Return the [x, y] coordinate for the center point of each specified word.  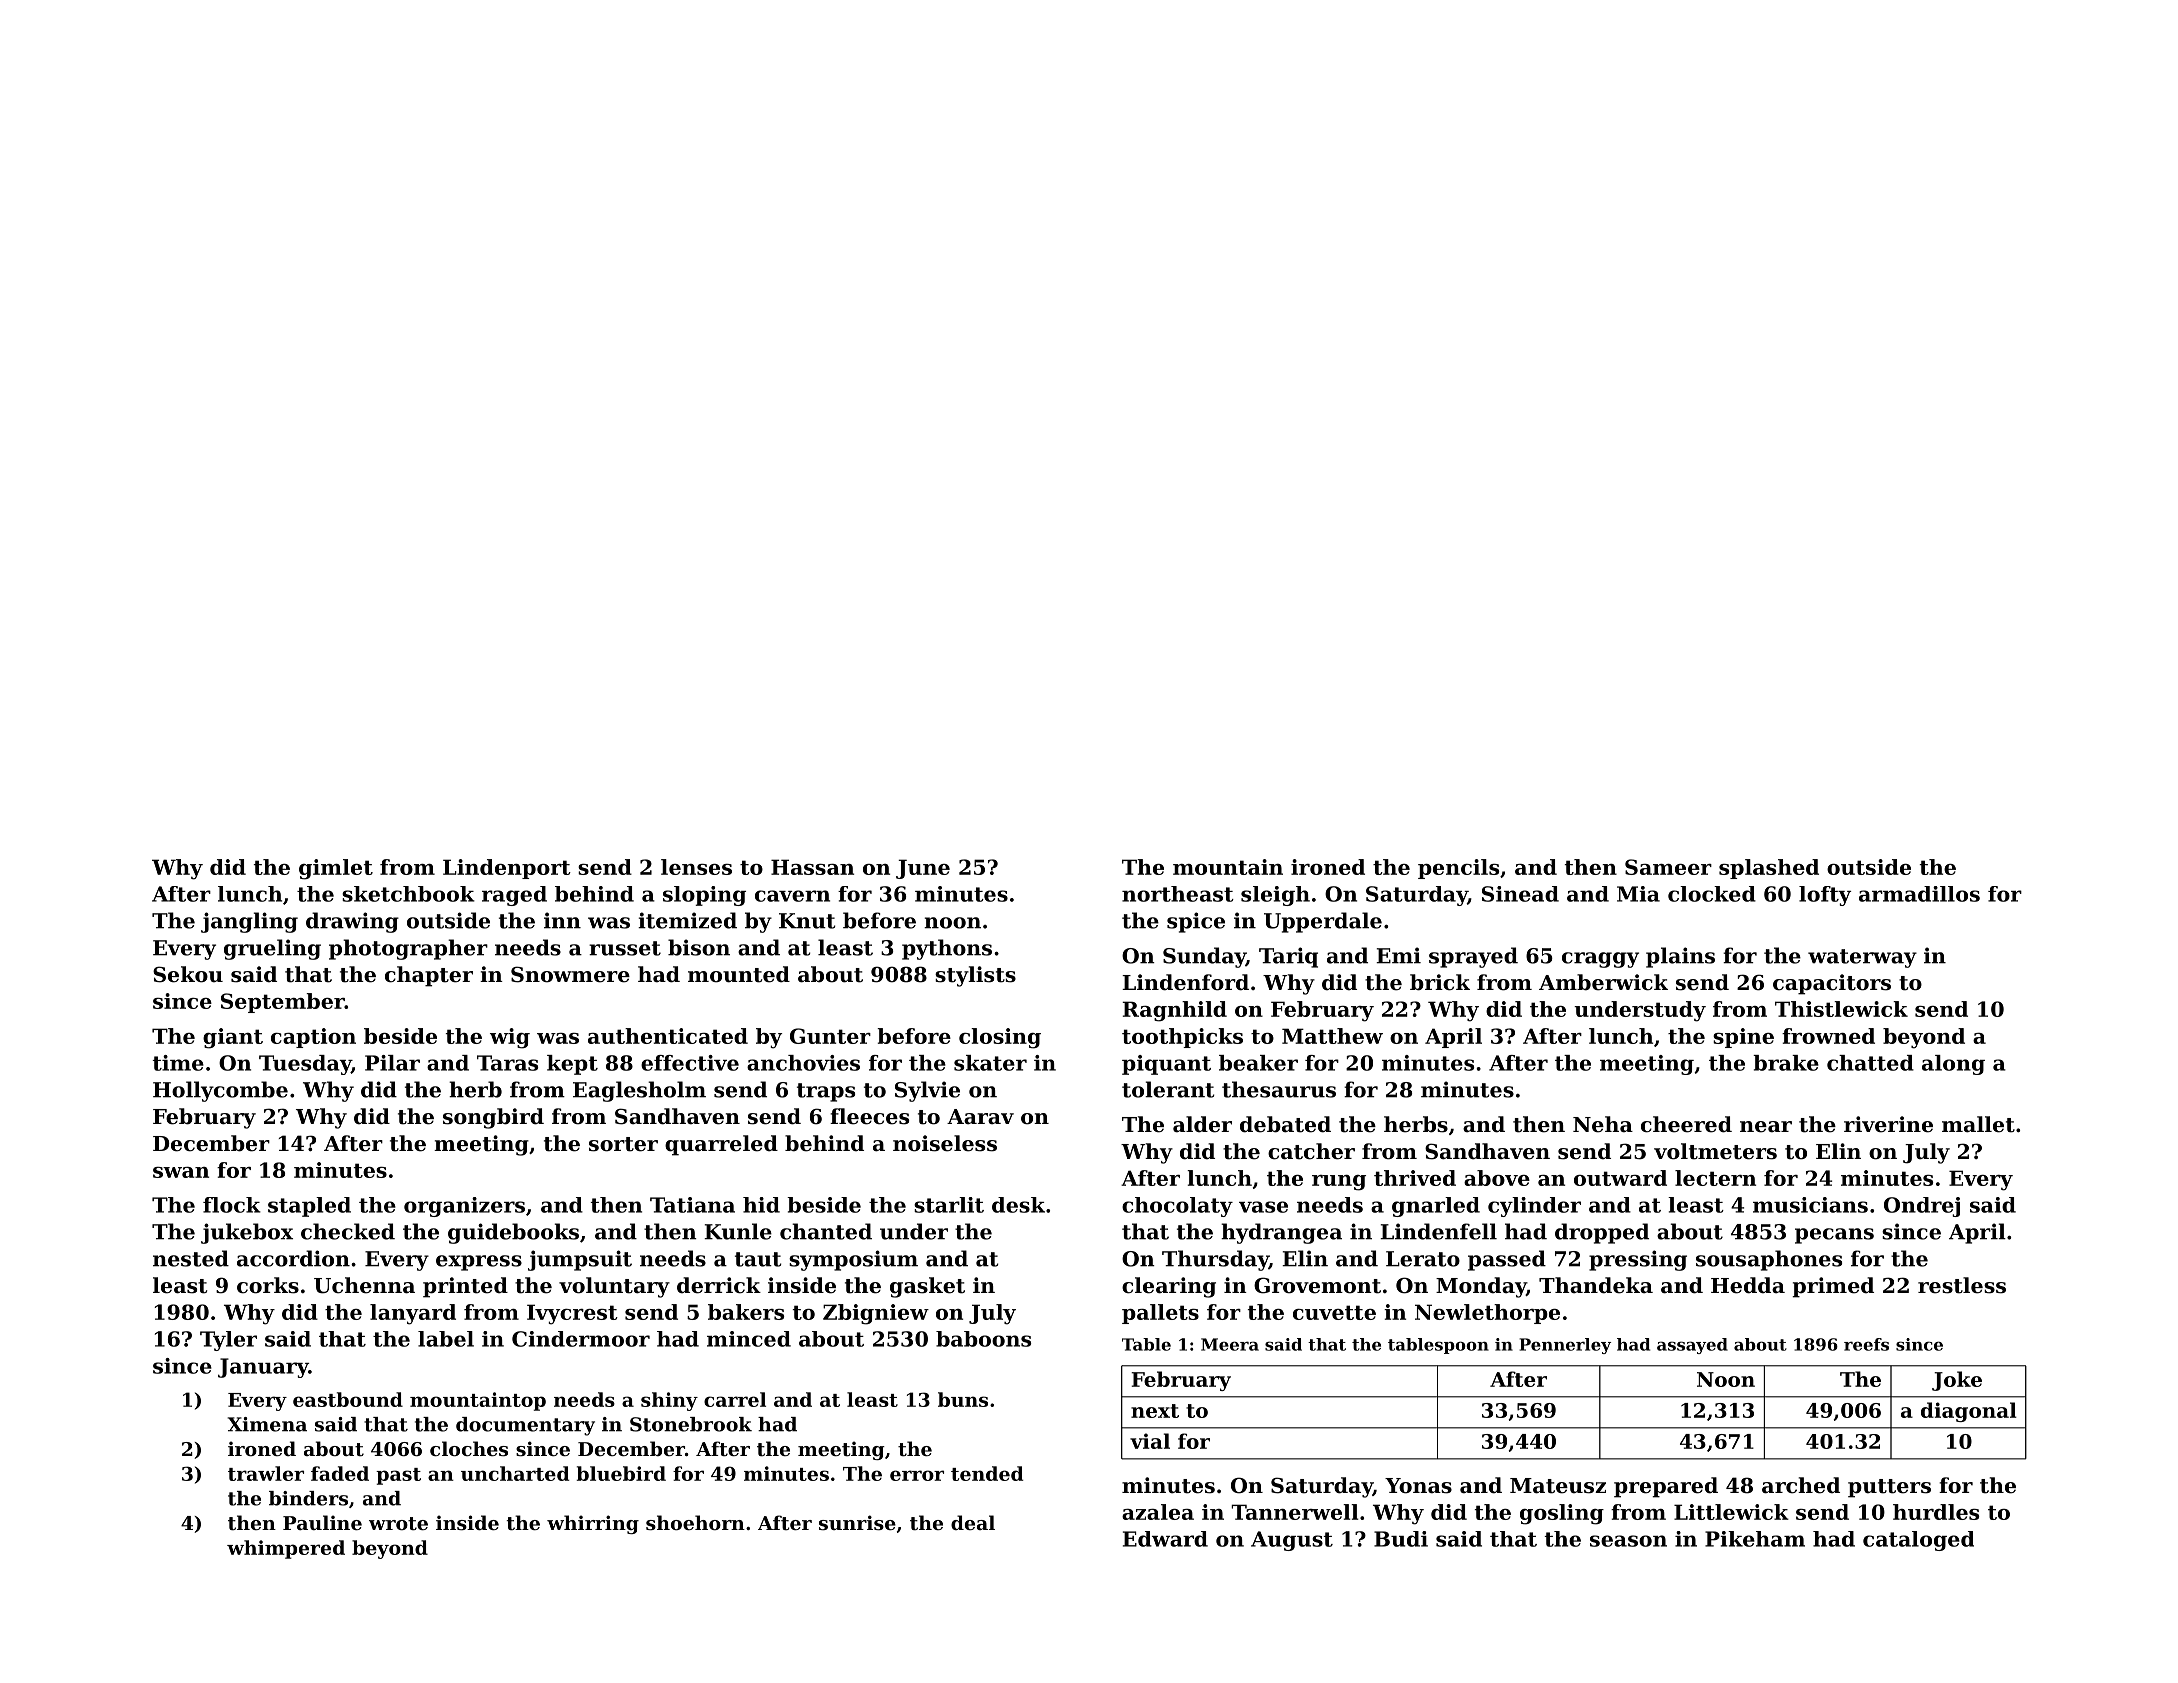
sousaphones [1769, 1260]
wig [510, 1038]
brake [1786, 1063]
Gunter [830, 1036]
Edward [1165, 1539]
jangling [249, 922]
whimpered [286, 1549]
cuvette [1334, 1312]
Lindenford [1185, 982]
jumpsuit [580, 1260]
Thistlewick [1841, 1009]
